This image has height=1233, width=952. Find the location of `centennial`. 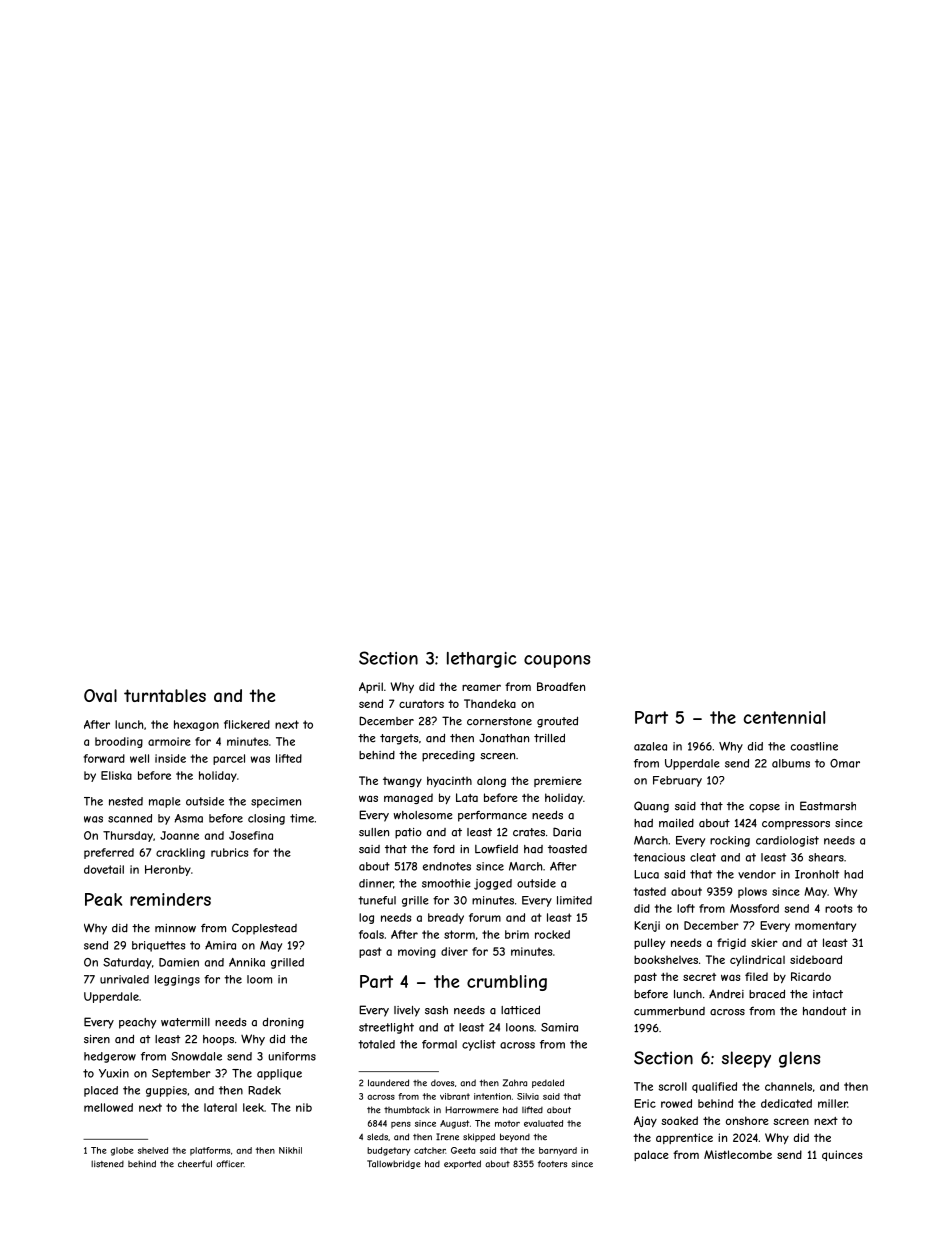

centennial is located at coordinates (784, 717).
